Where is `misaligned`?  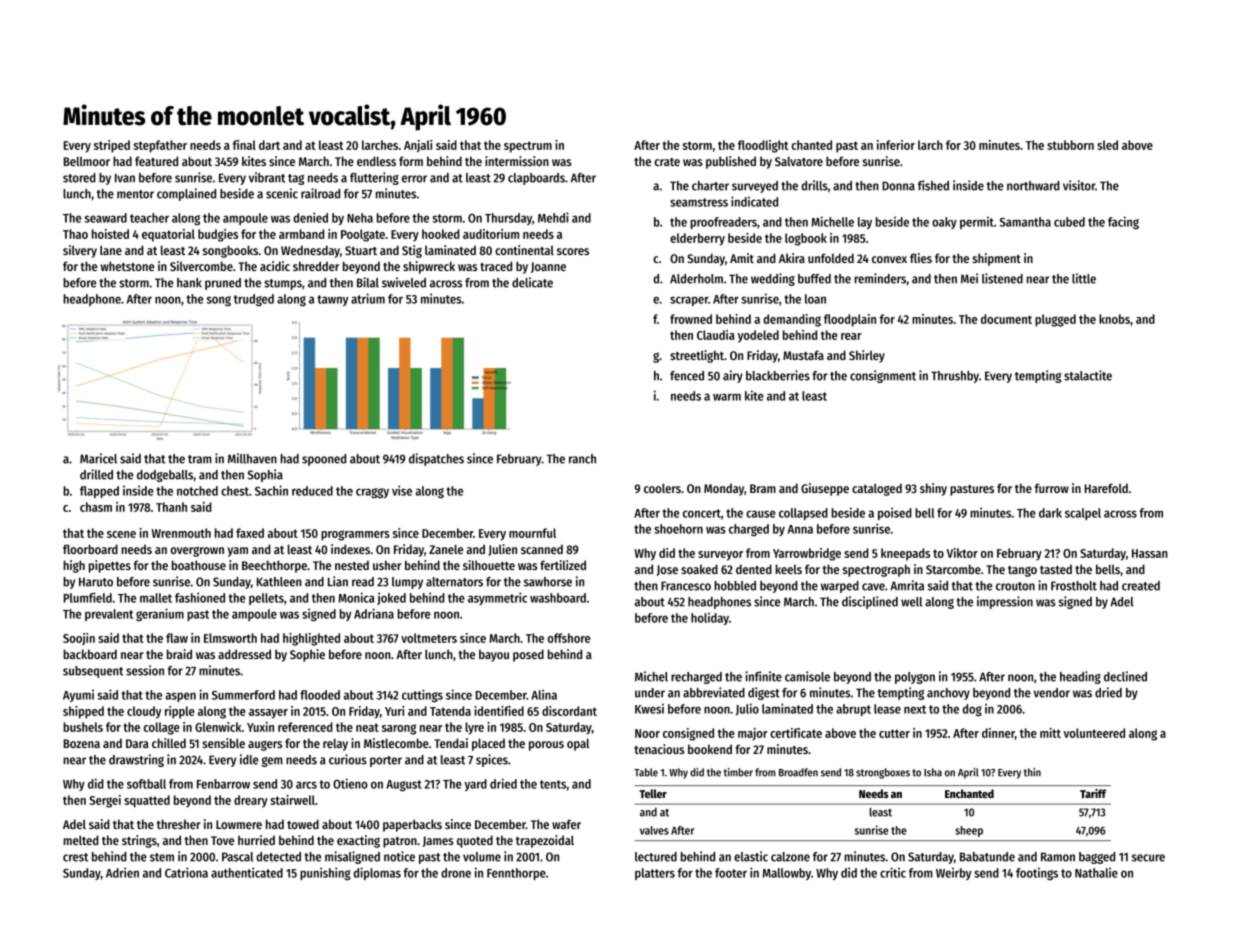
misaligned is located at coordinates (352, 857).
